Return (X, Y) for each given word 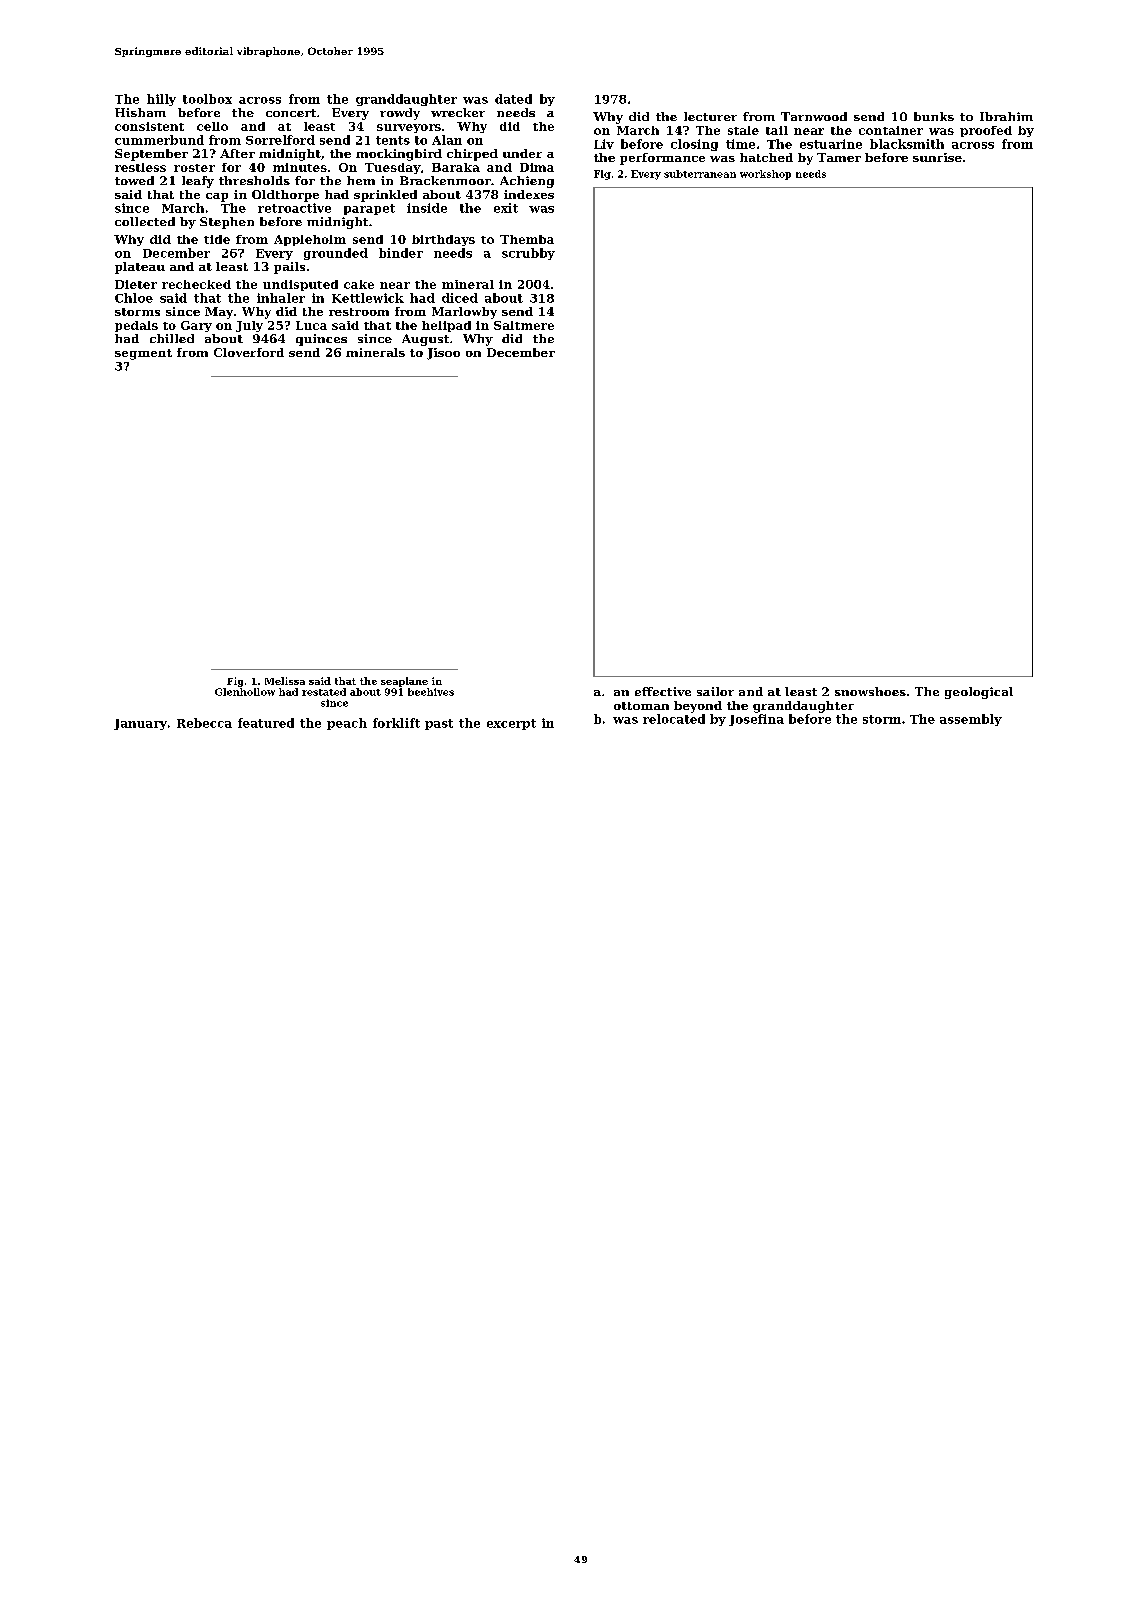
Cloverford (249, 352)
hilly (161, 100)
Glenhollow (245, 692)
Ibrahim (1006, 116)
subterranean (700, 174)
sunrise (937, 157)
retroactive (294, 208)
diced (460, 298)
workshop (765, 175)
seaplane (404, 682)
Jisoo (443, 354)
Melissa (285, 681)
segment (143, 354)
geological (979, 693)
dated (513, 99)
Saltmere (524, 325)
